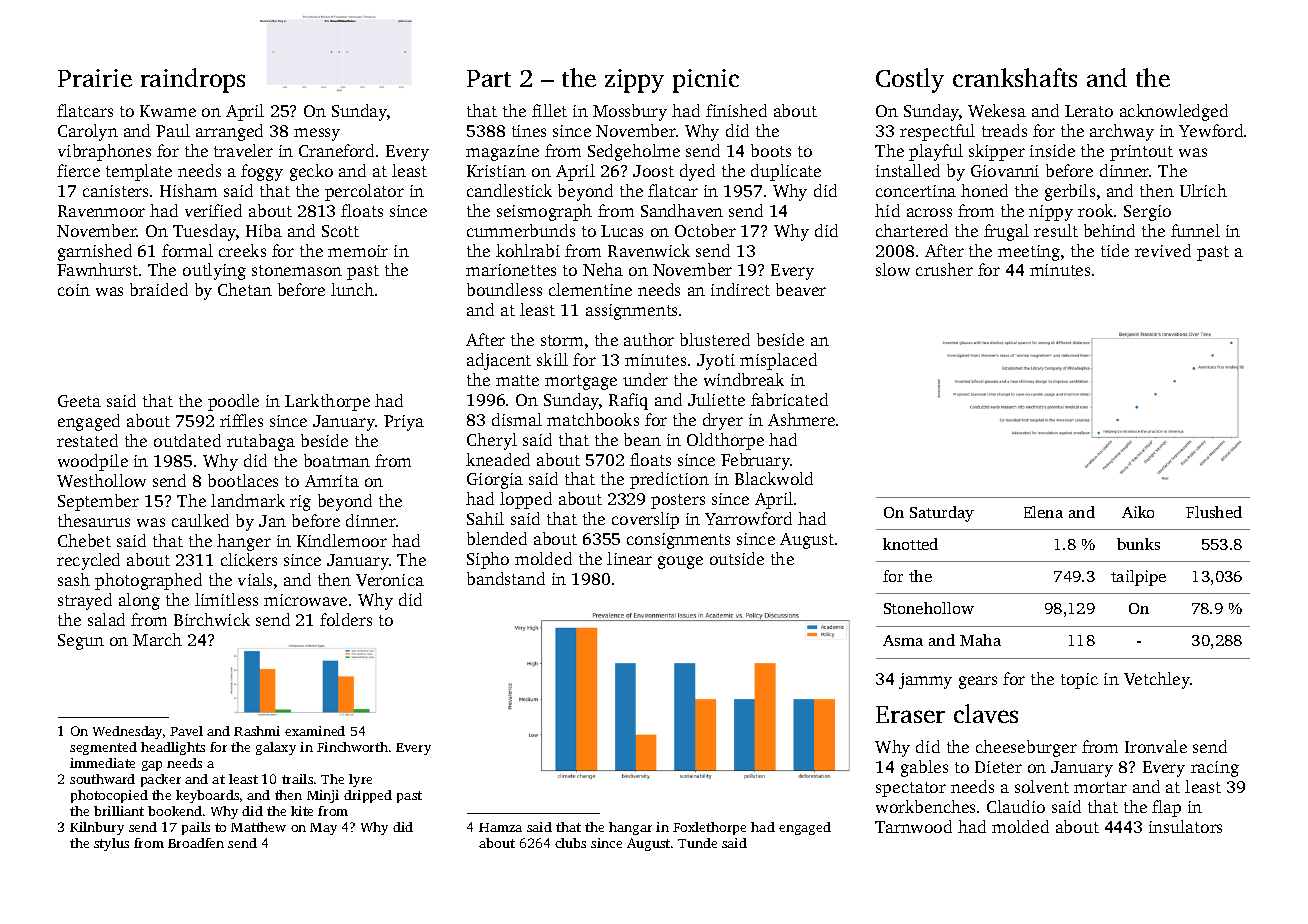 This image has height=924, width=1308. I want to click on finished, so click(736, 110).
